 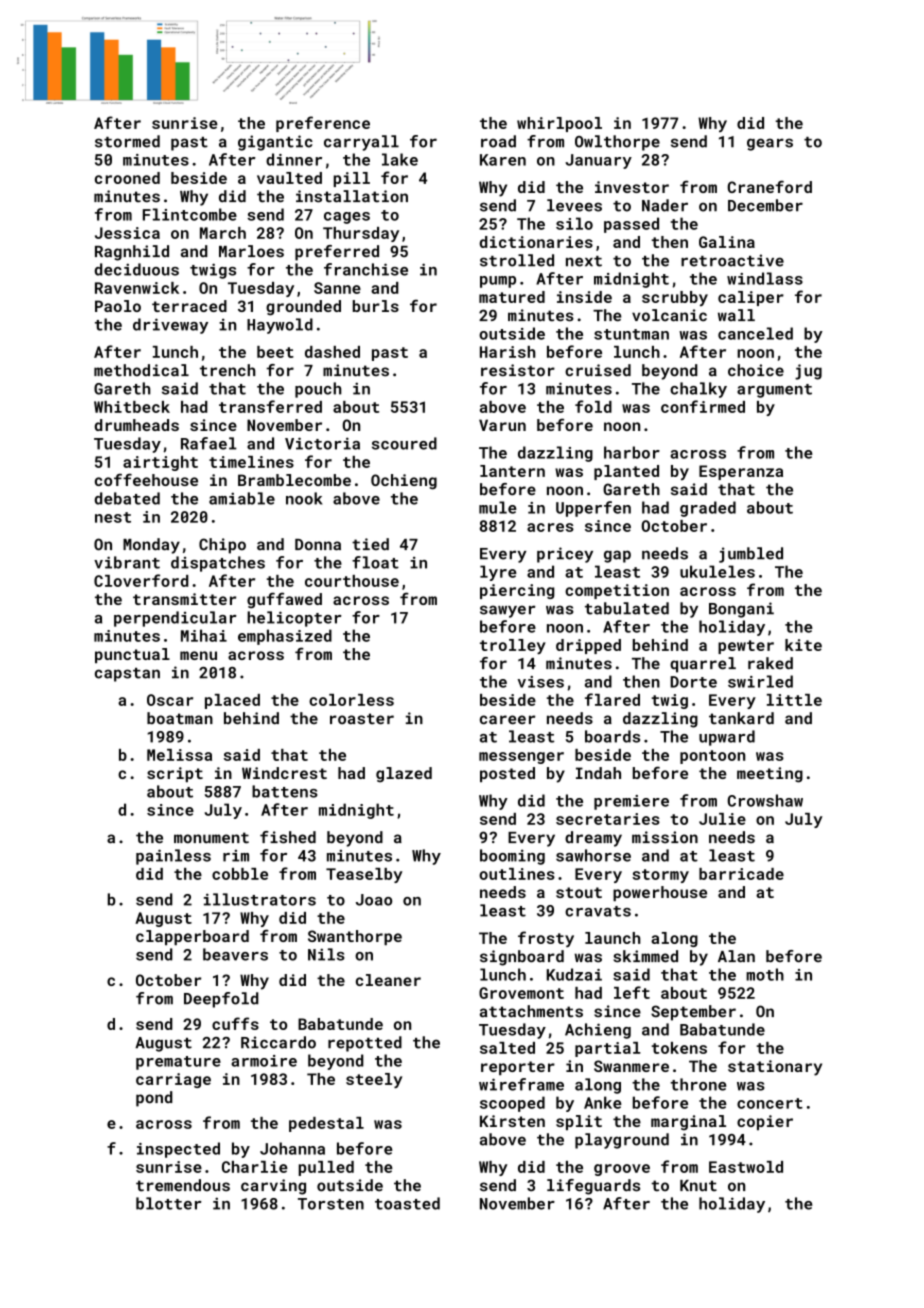 What do you see at coordinates (189, 306) in the screenshot?
I see `terraced` at bounding box center [189, 306].
